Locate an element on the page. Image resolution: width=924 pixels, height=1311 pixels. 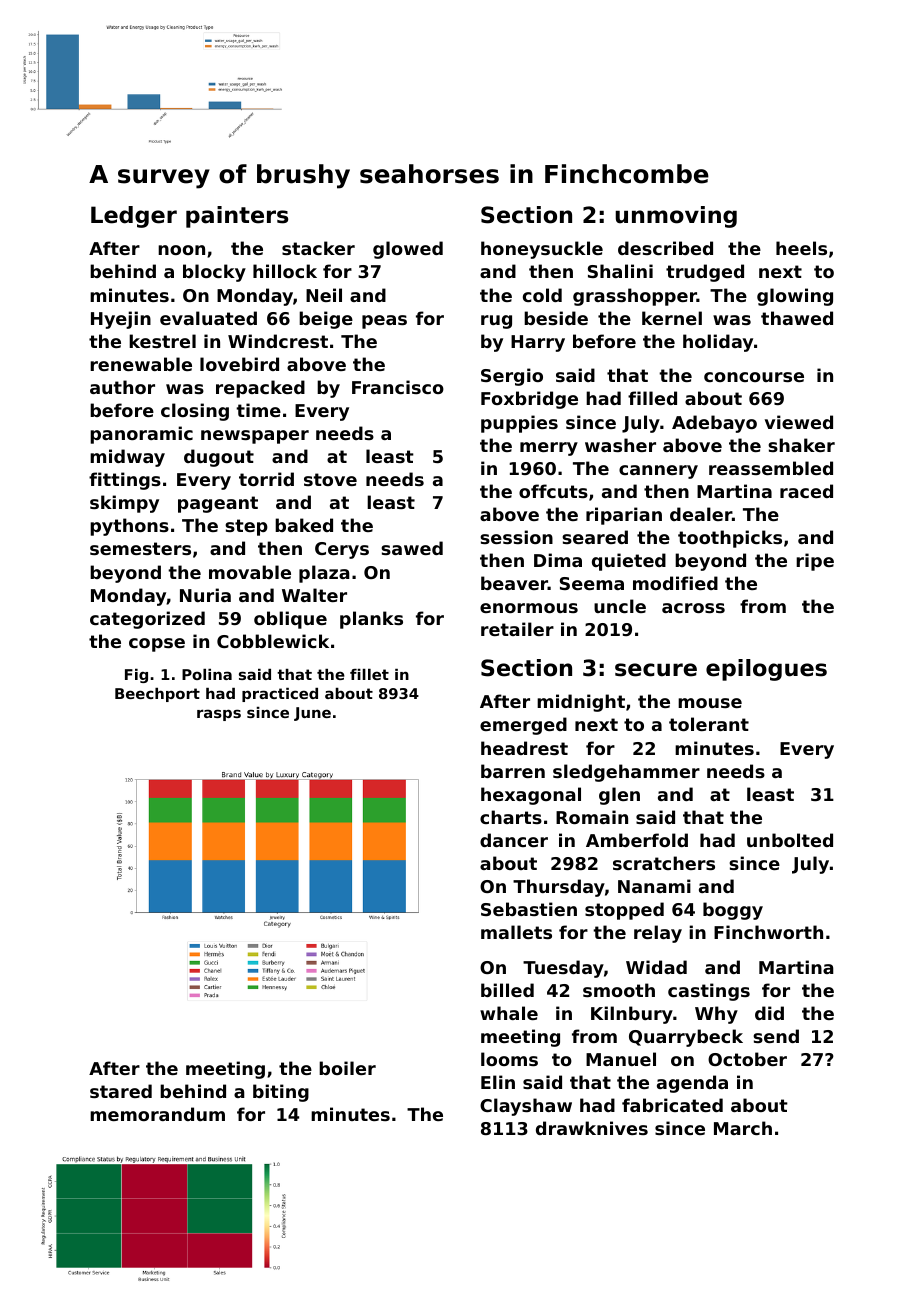
billed is located at coordinates (507, 990).
